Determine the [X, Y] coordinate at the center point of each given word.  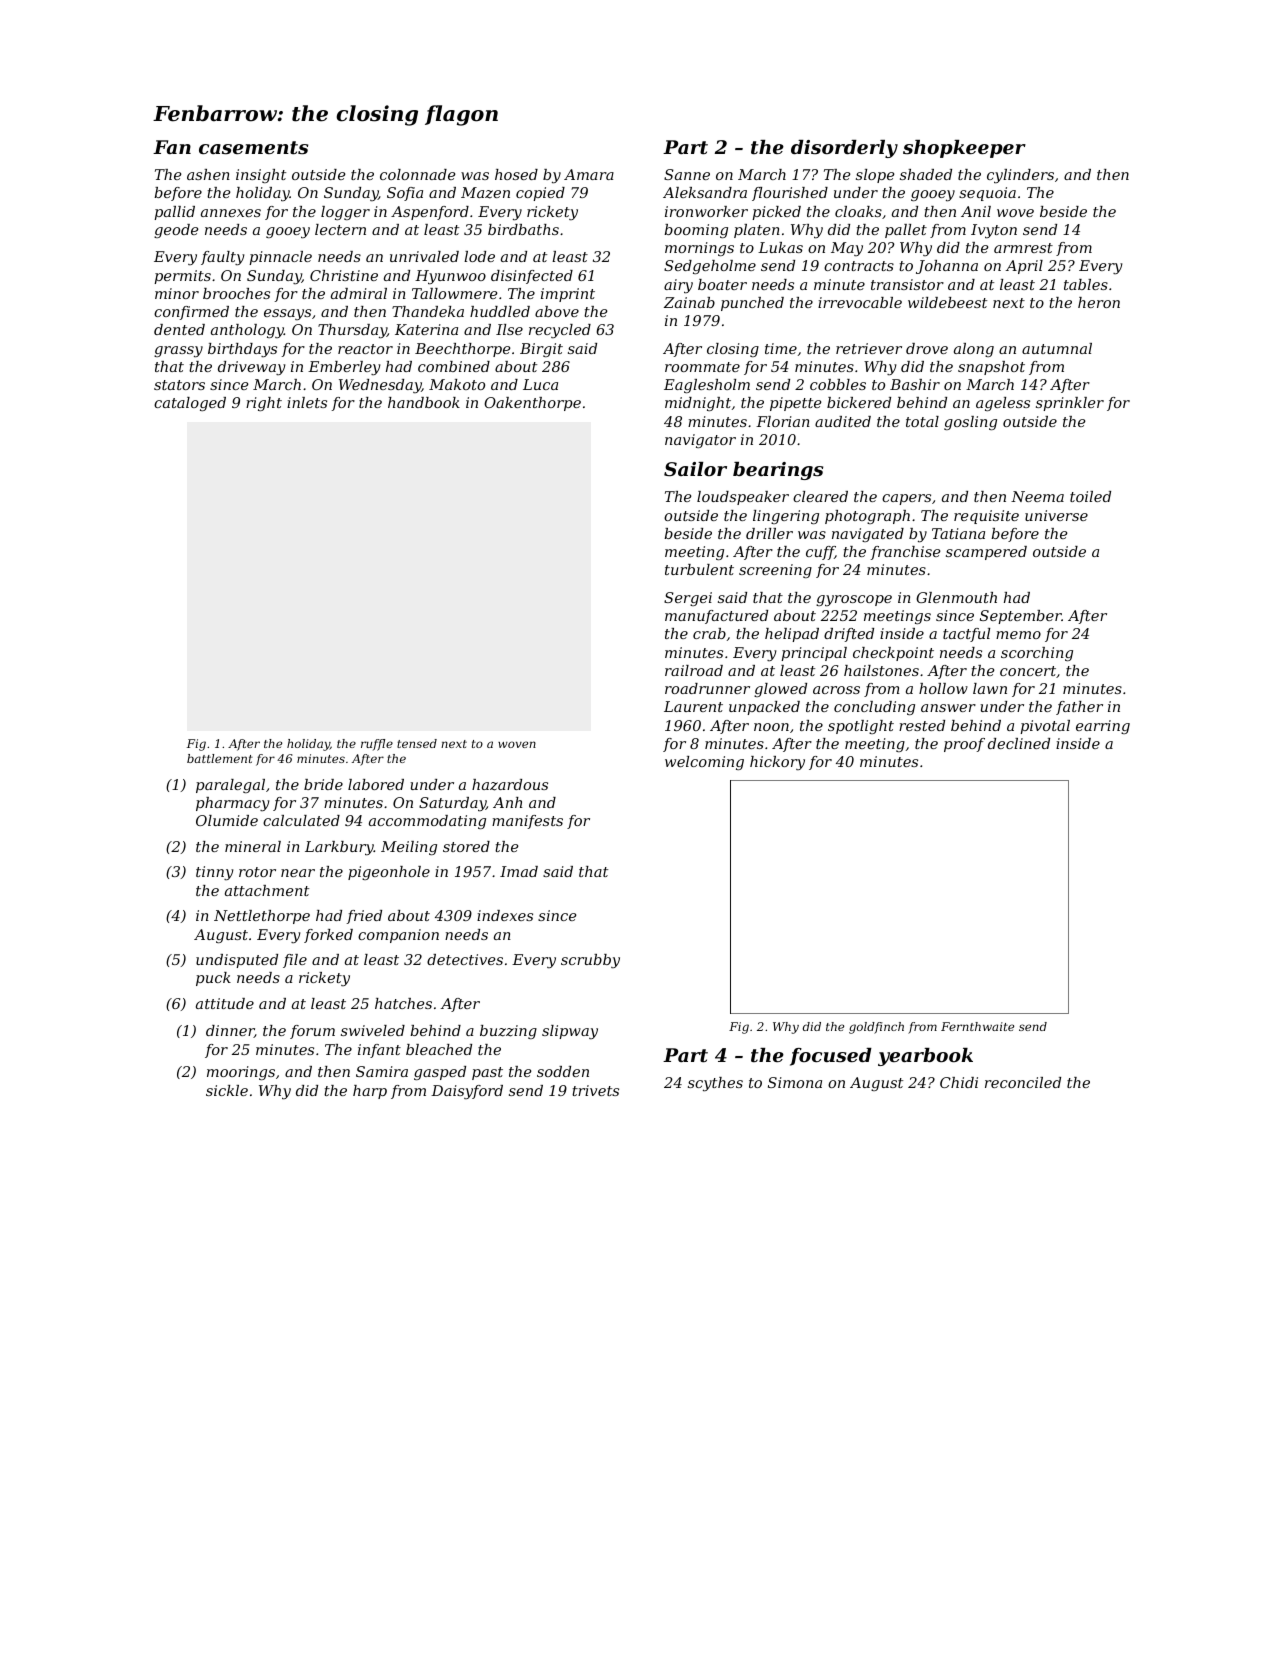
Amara [589, 174]
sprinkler [1070, 404]
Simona [795, 1082]
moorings [241, 1073]
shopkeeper [964, 149]
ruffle [377, 745]
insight [261, 176]
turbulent [699, 569]
